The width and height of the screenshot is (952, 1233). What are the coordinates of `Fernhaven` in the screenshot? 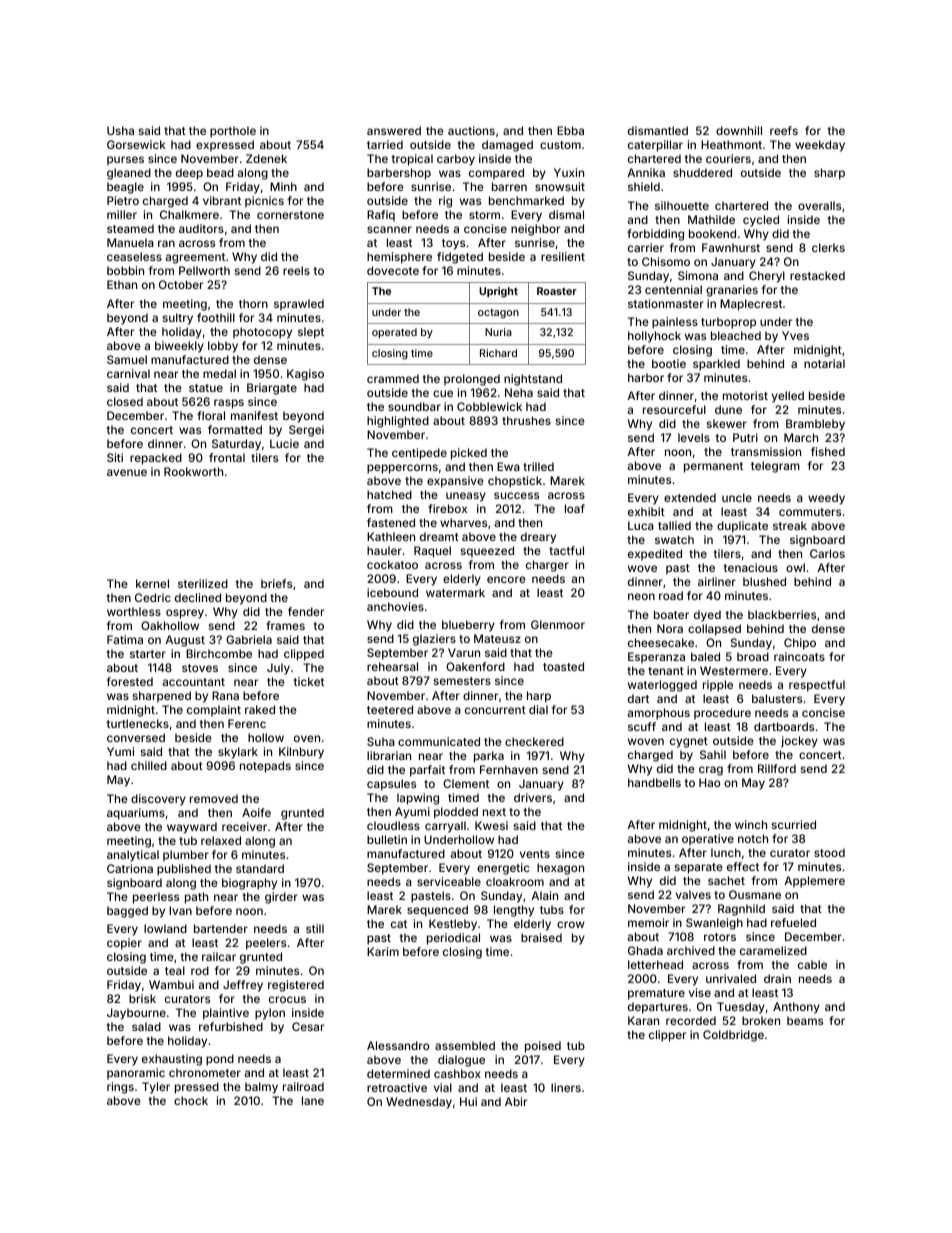 It's located at (509, 769).
